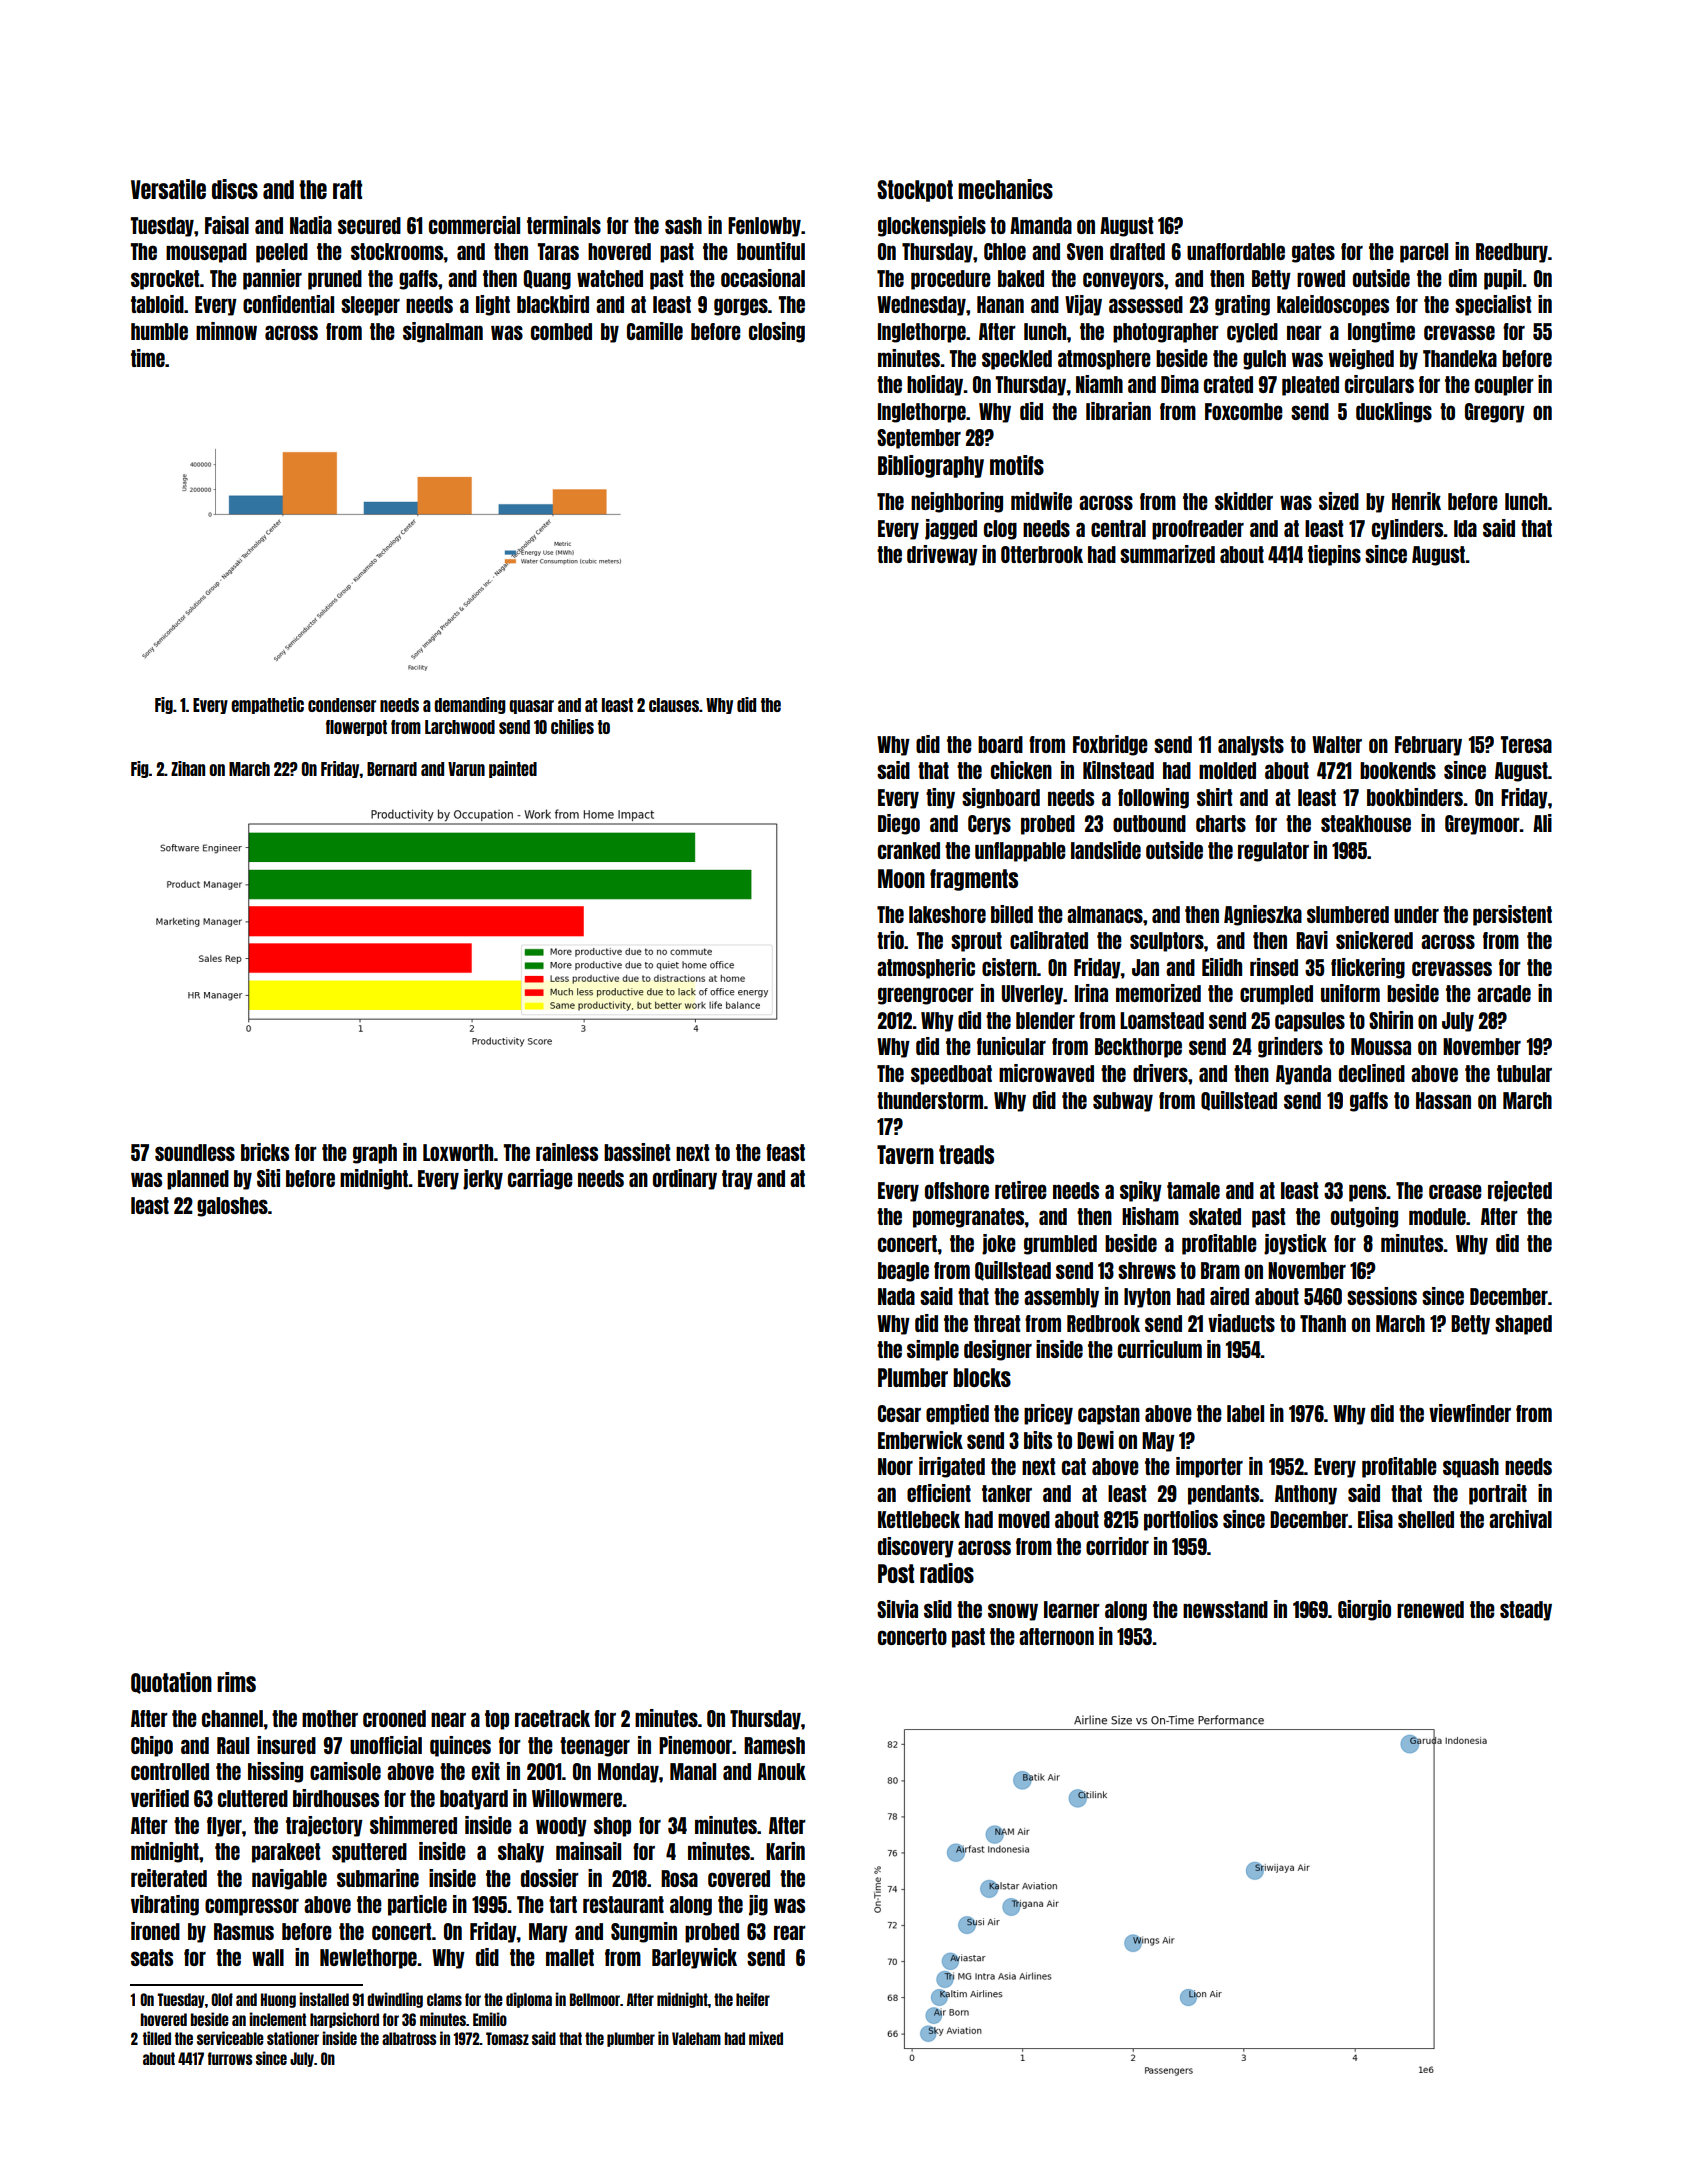 The image size is (1683, 2178). What do you see at coordinates (226, 331) in the screenshot?
I see `minnow` at bounding box center [226, 331].
